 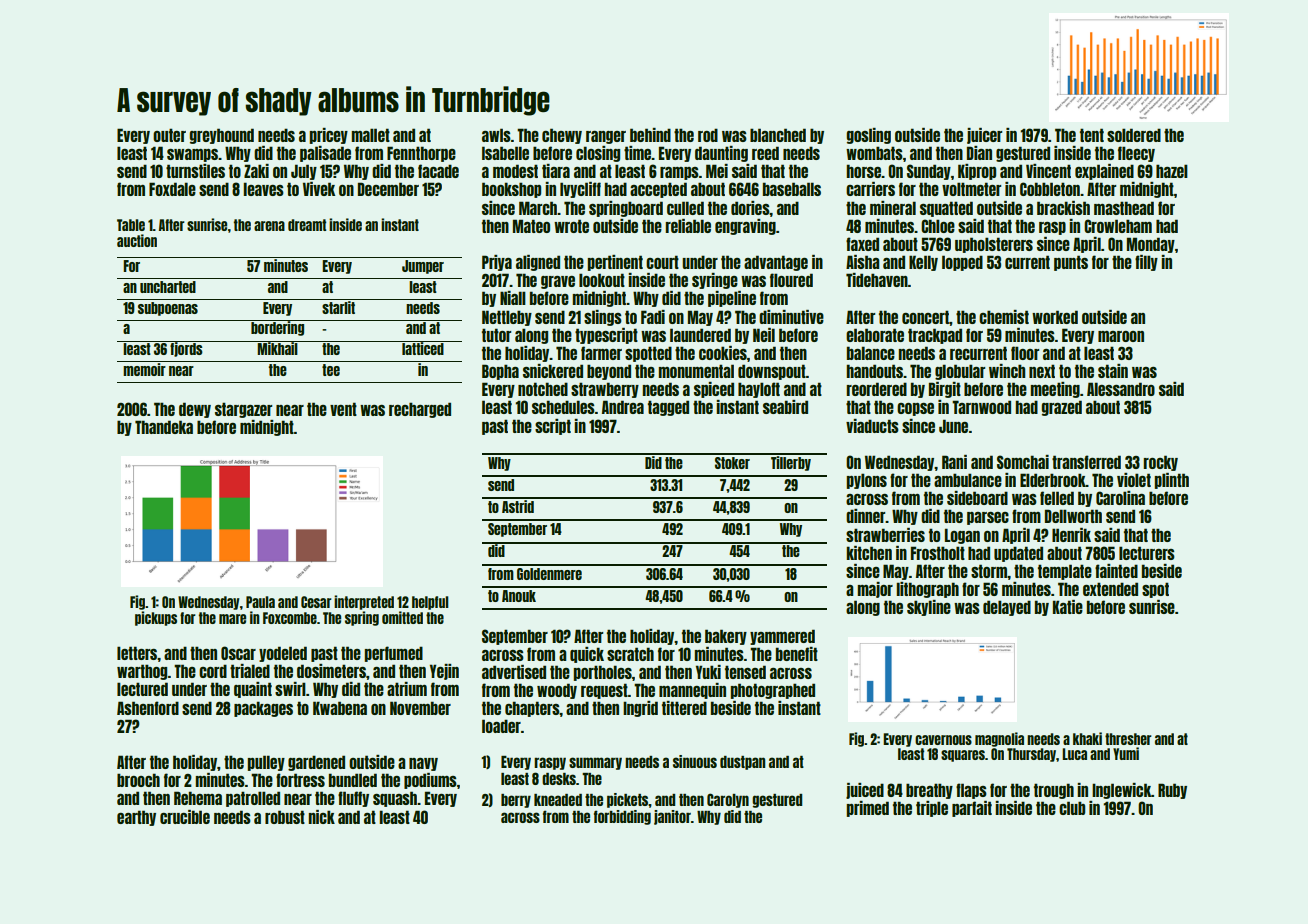 I want to click on blanched, so click(x=778, y=135).
